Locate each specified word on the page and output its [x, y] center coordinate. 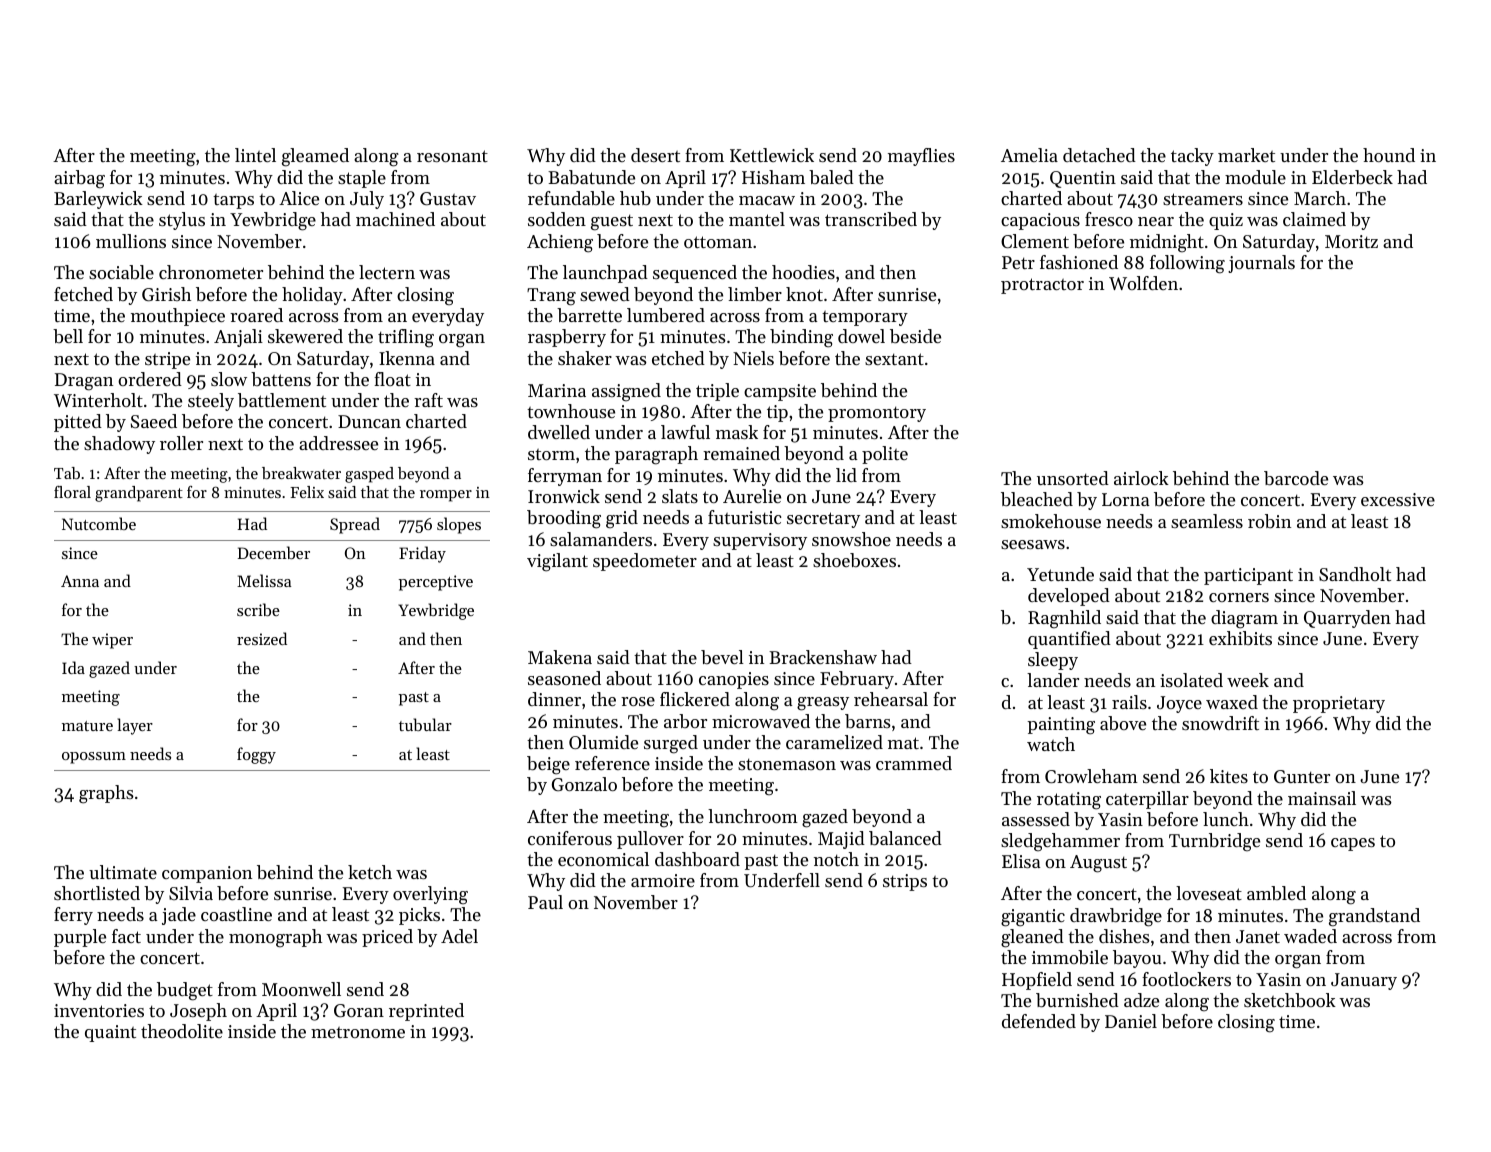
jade [179, 916]
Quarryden [1347, 619]
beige [548, 765]
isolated [1191, 680]
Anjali [238, 338]
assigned [626, 392]
